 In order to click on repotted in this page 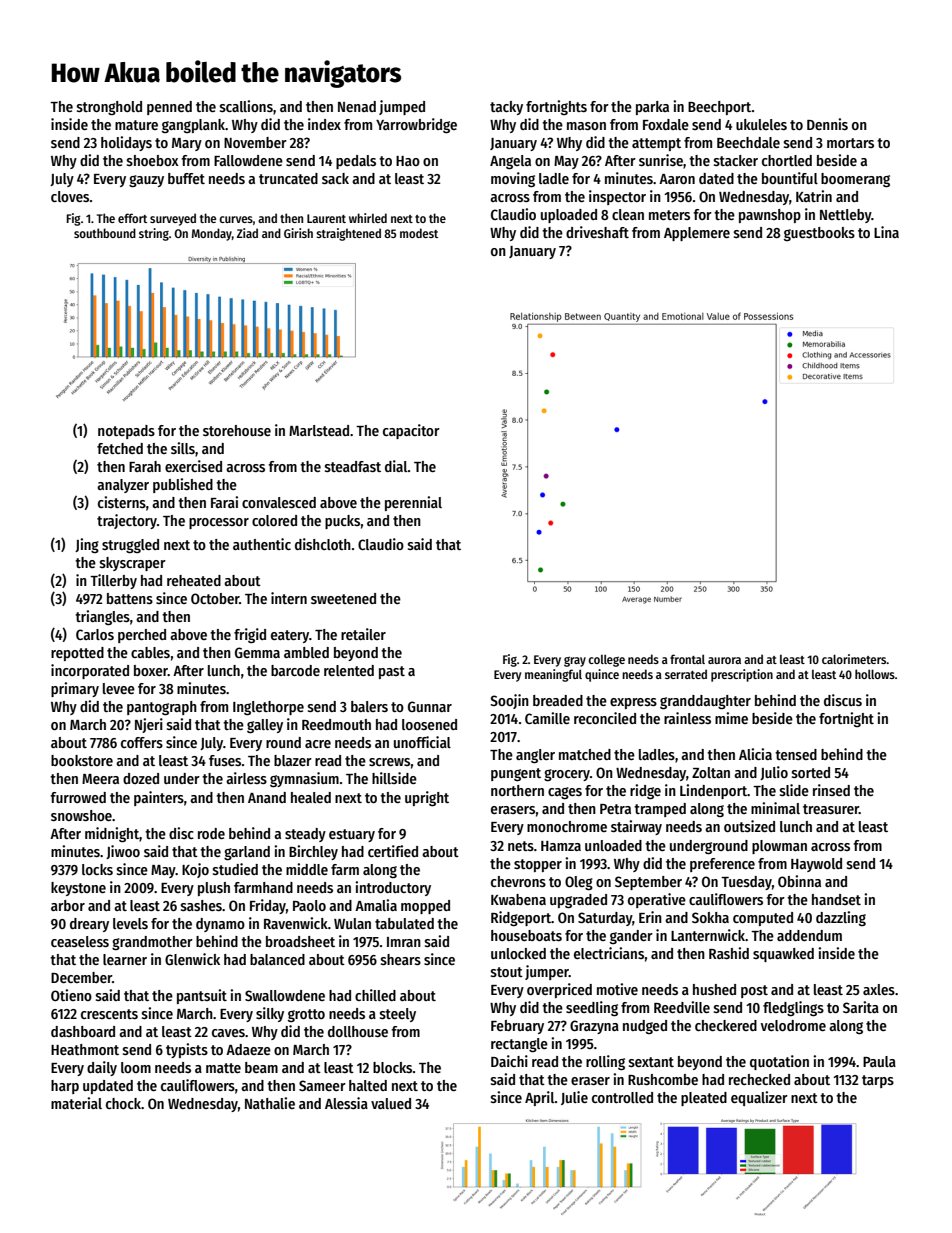, I will do `click(77, 654)`.
